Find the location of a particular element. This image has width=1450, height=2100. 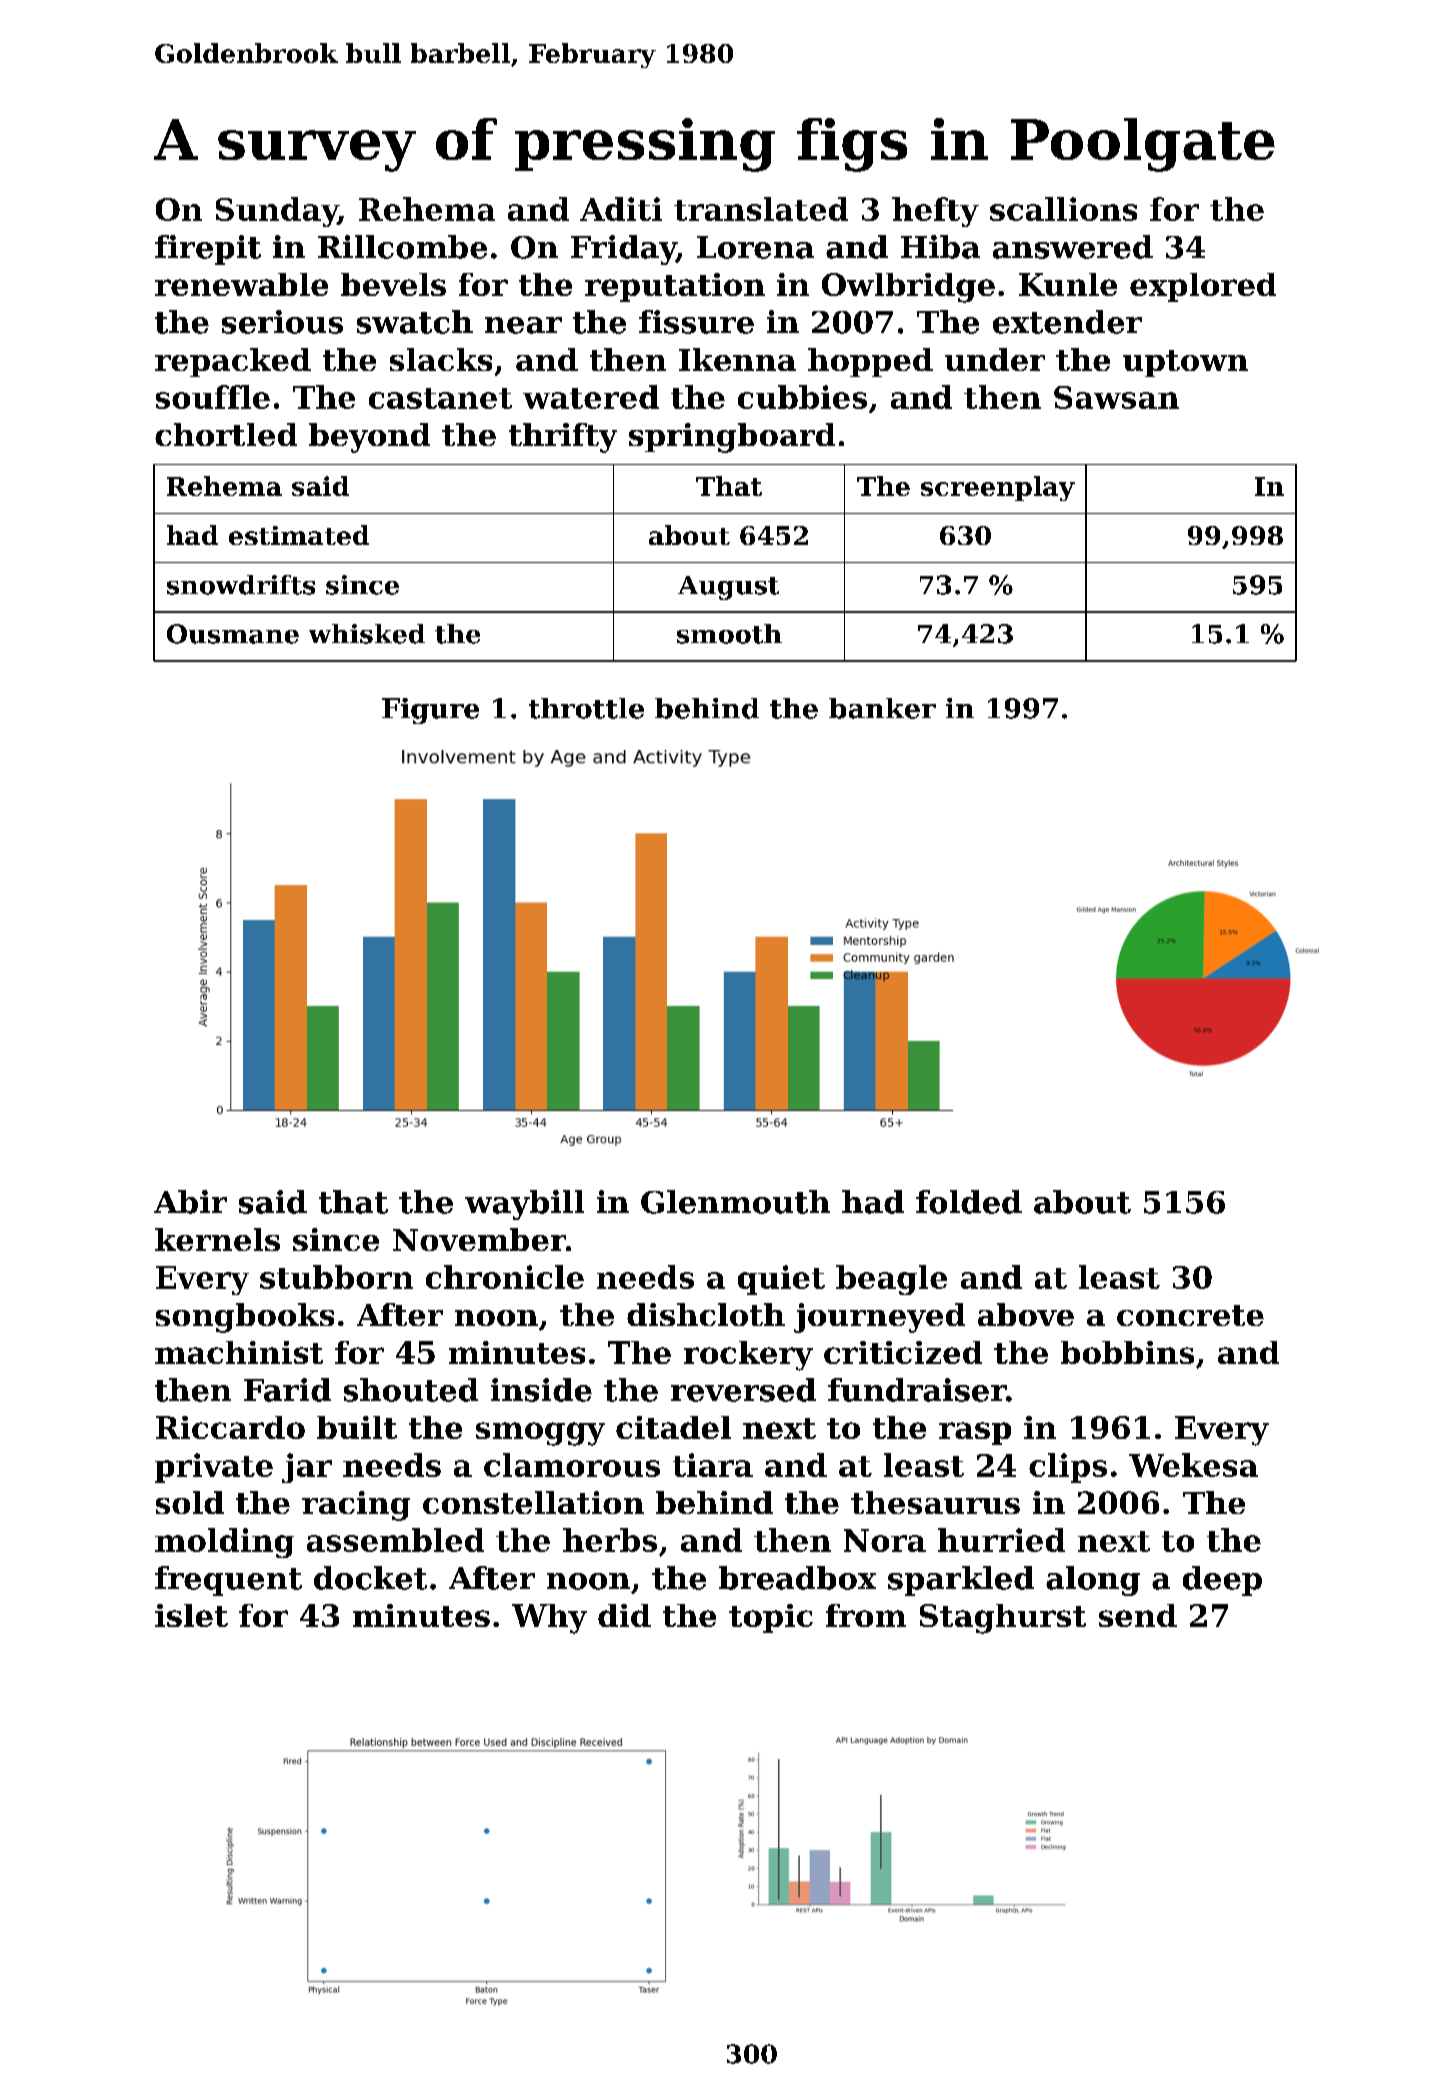

chortled is located at coordinates (226, 434).
